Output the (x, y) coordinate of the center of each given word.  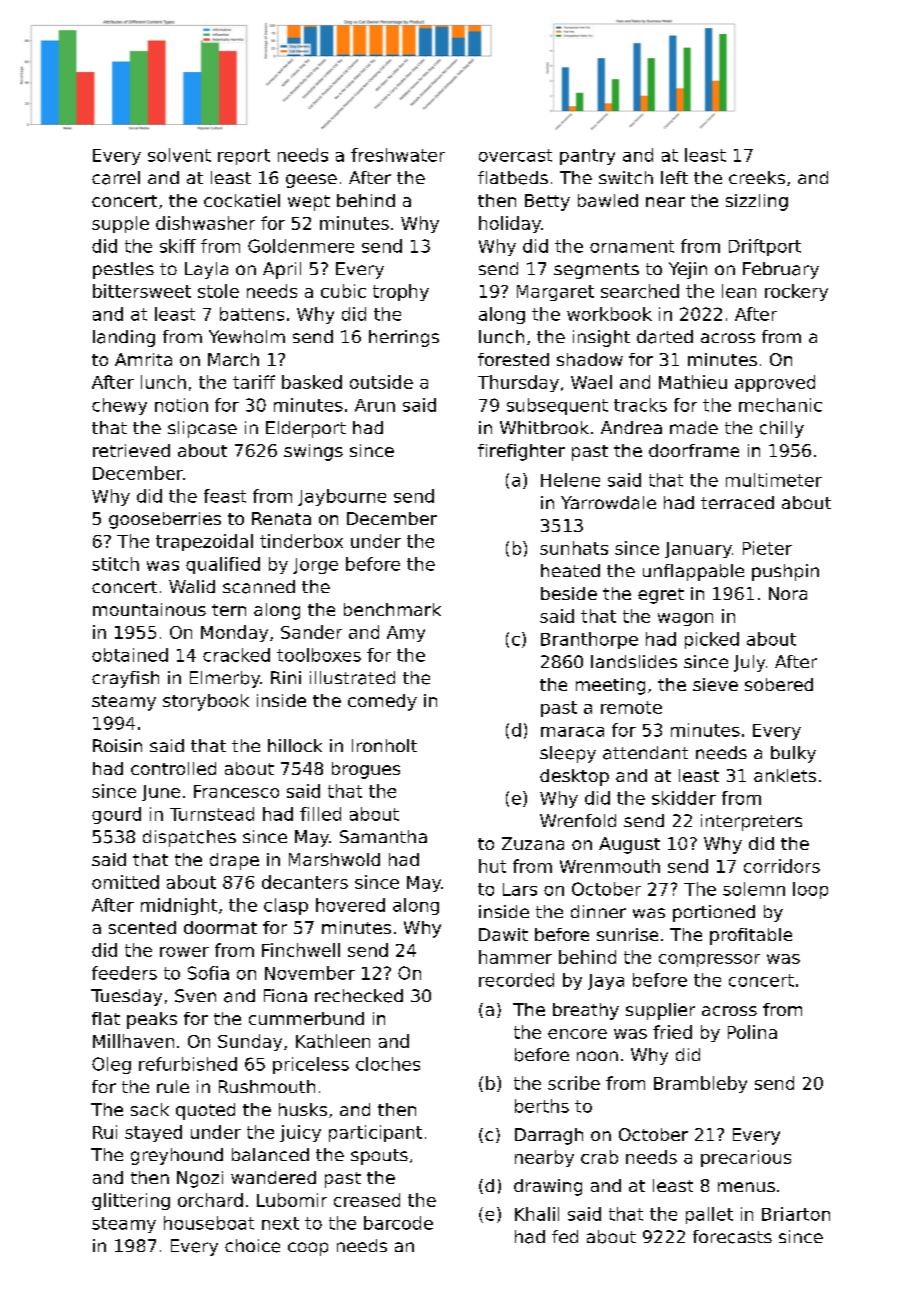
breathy (586, 1011)
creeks (757, 177)
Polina (752, 1032)
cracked (236, 655)
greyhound (177, 1156)
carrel (116, 178)
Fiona (285, 995)
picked (712, 640)
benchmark (392, 609)
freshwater (398, 155)
